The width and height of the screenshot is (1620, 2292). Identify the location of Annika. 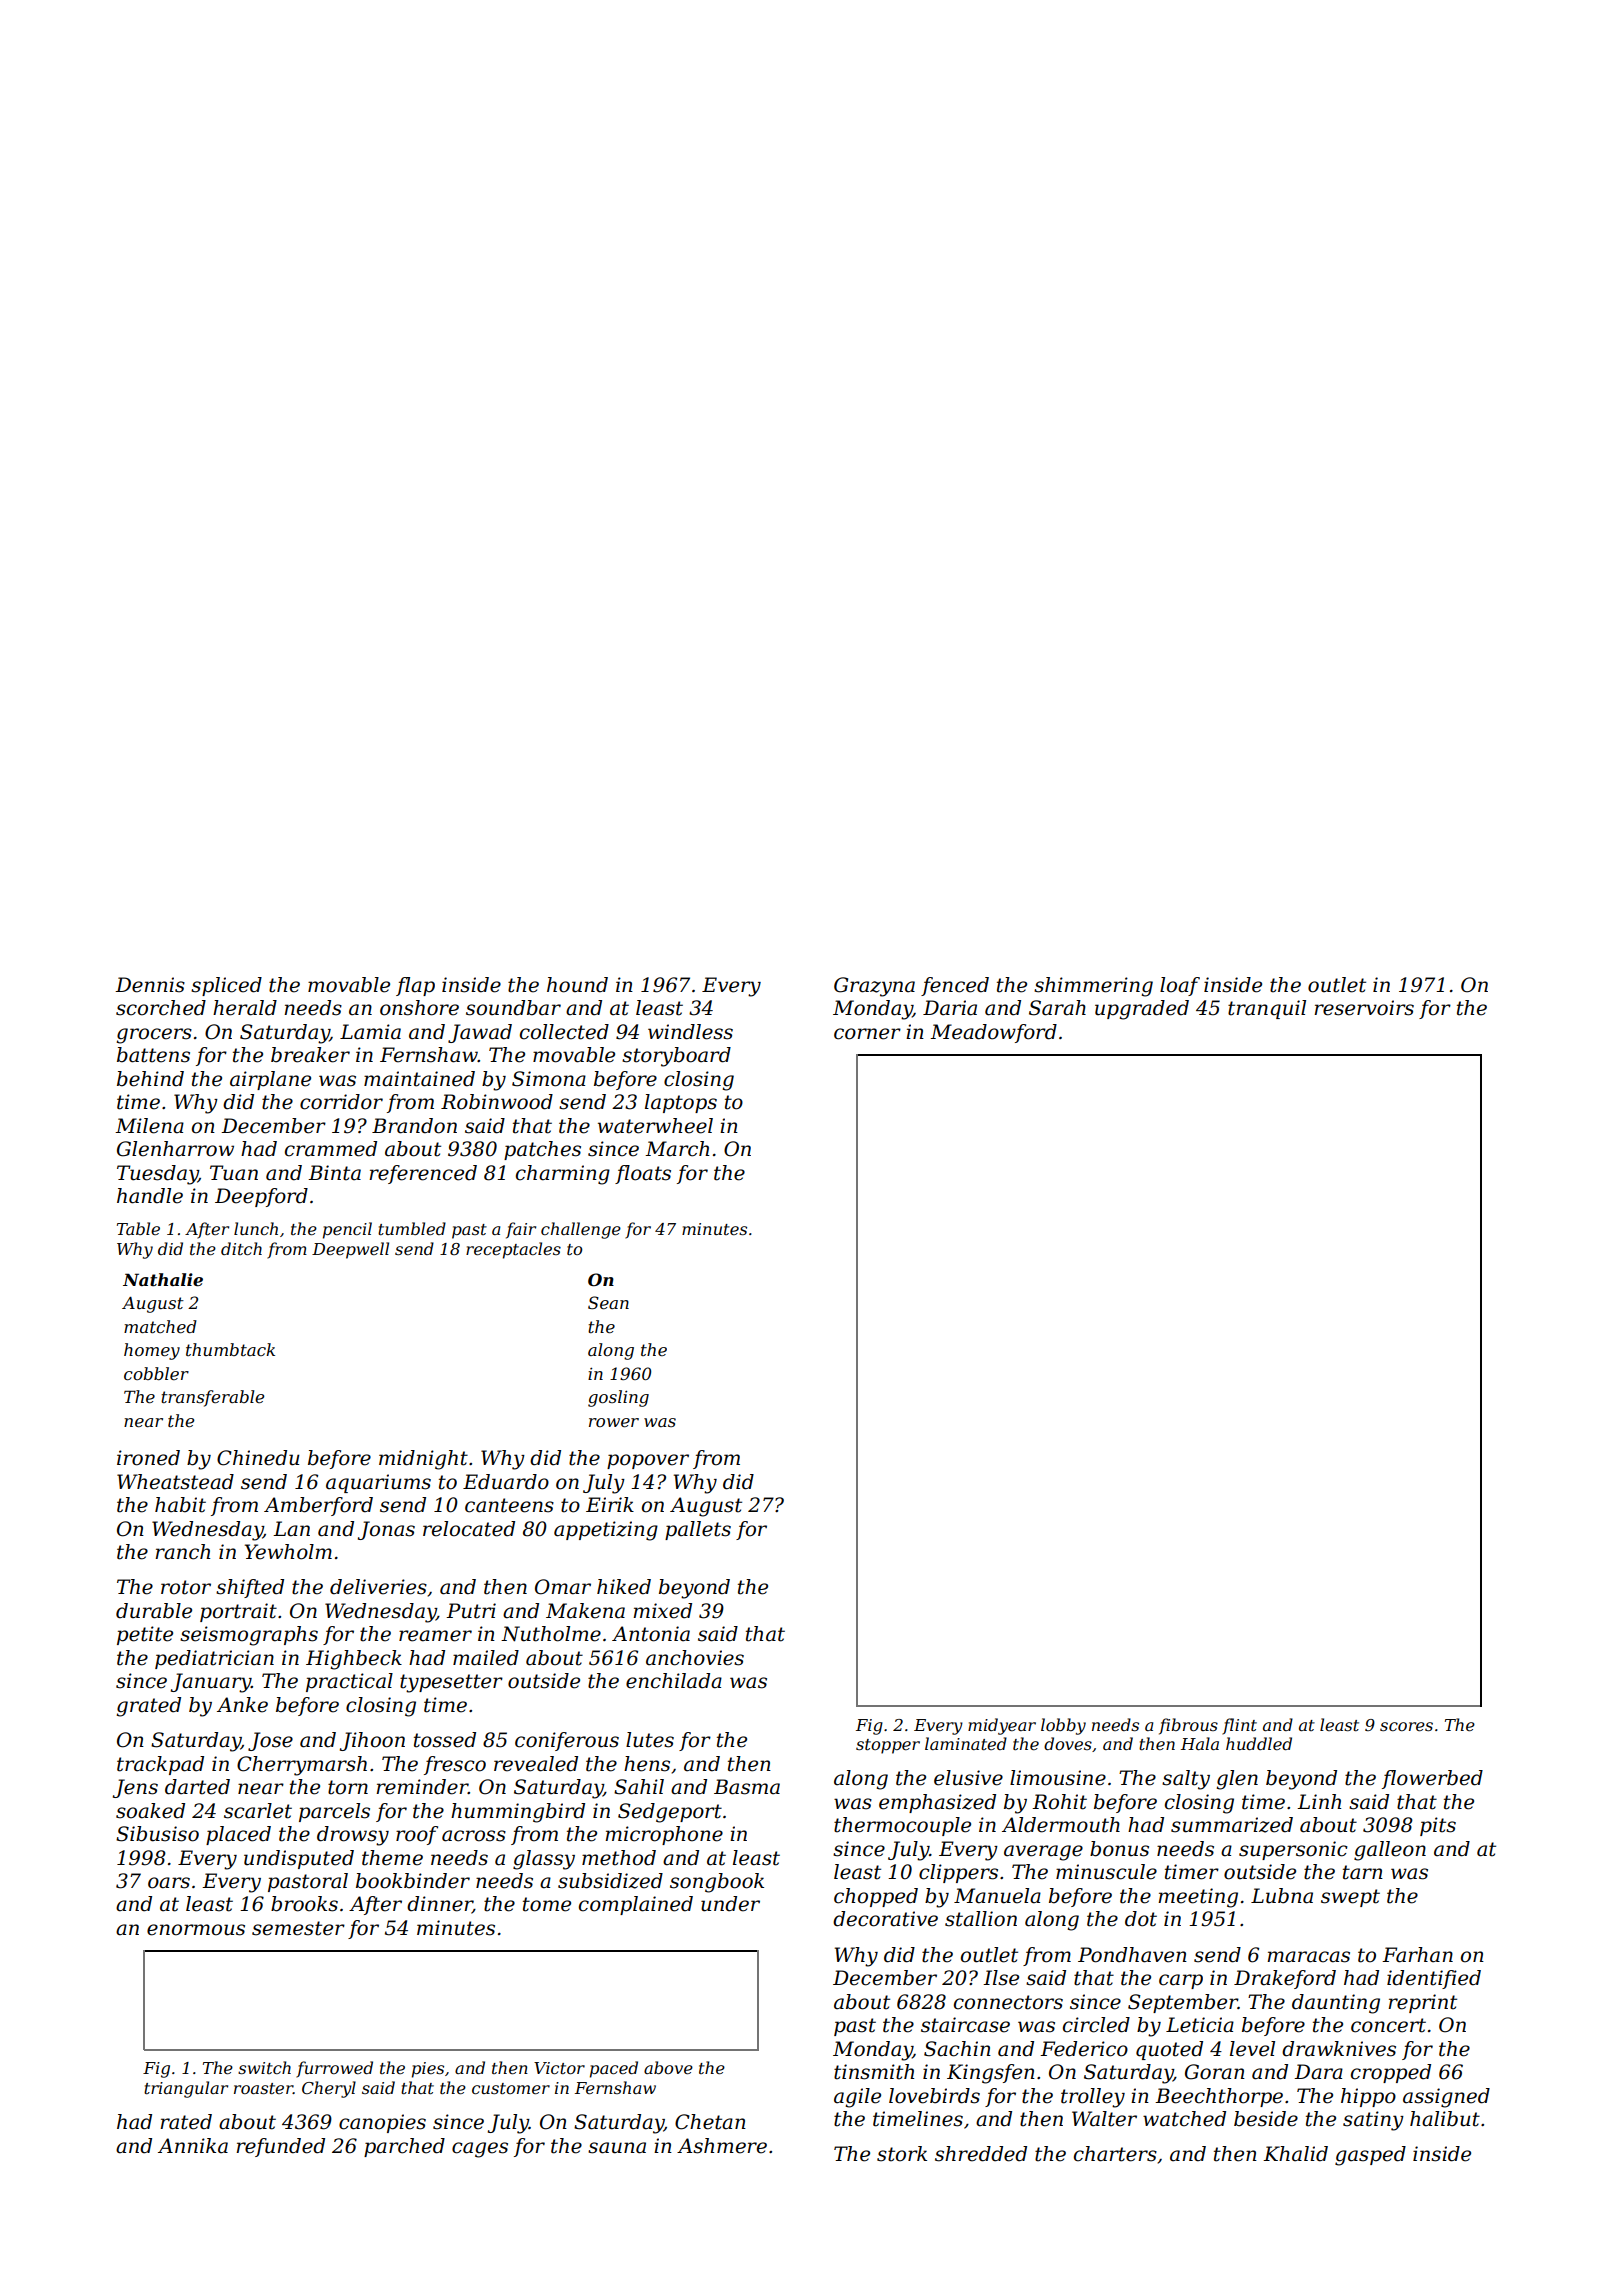
(193, 2146).
